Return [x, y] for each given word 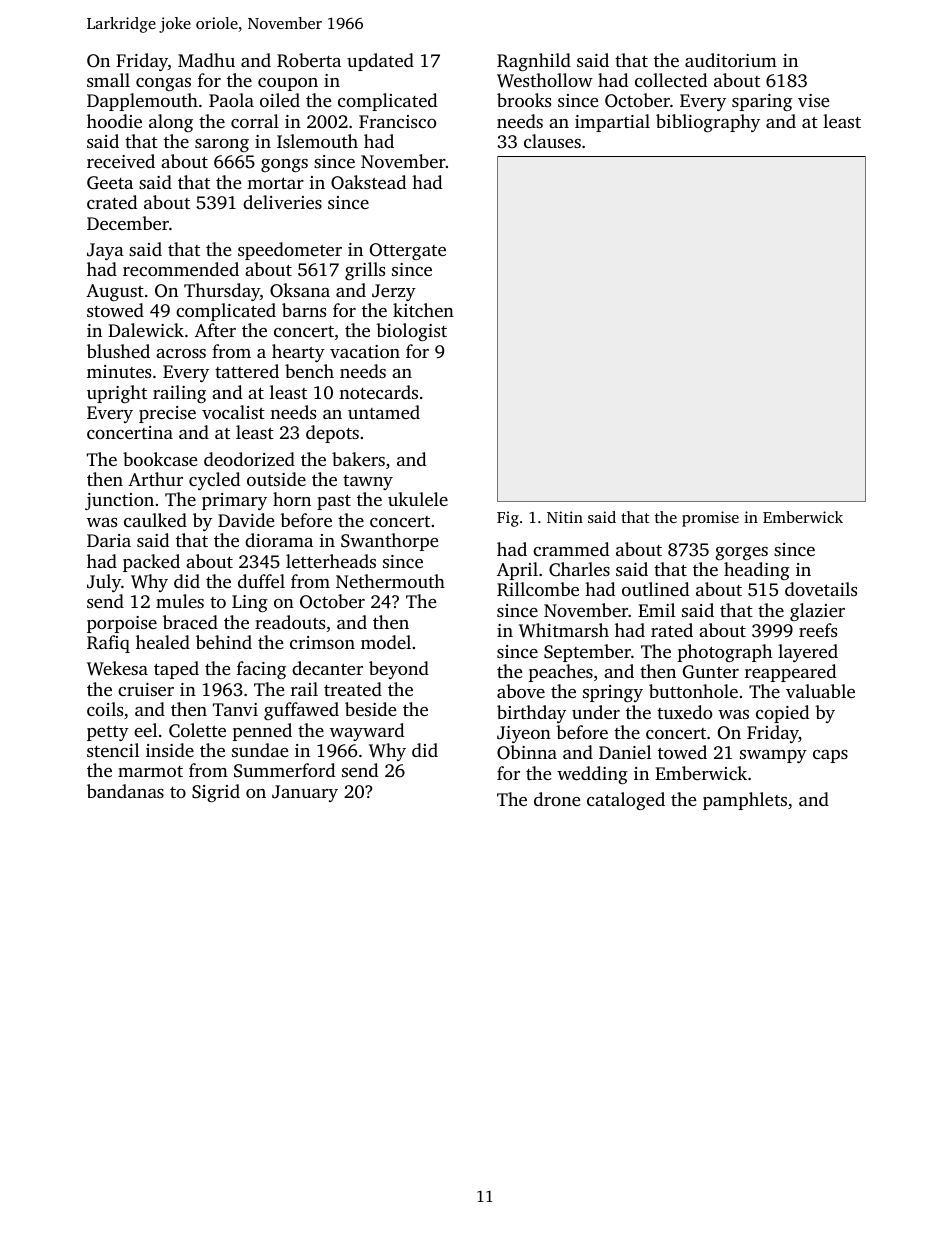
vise [814, 100]
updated [380, 62]
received [121, 161]
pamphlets [745, 801]
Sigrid [216, 793]
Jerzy [394, 292]
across [181, 353]
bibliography [708, 123]
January [305, 793]
